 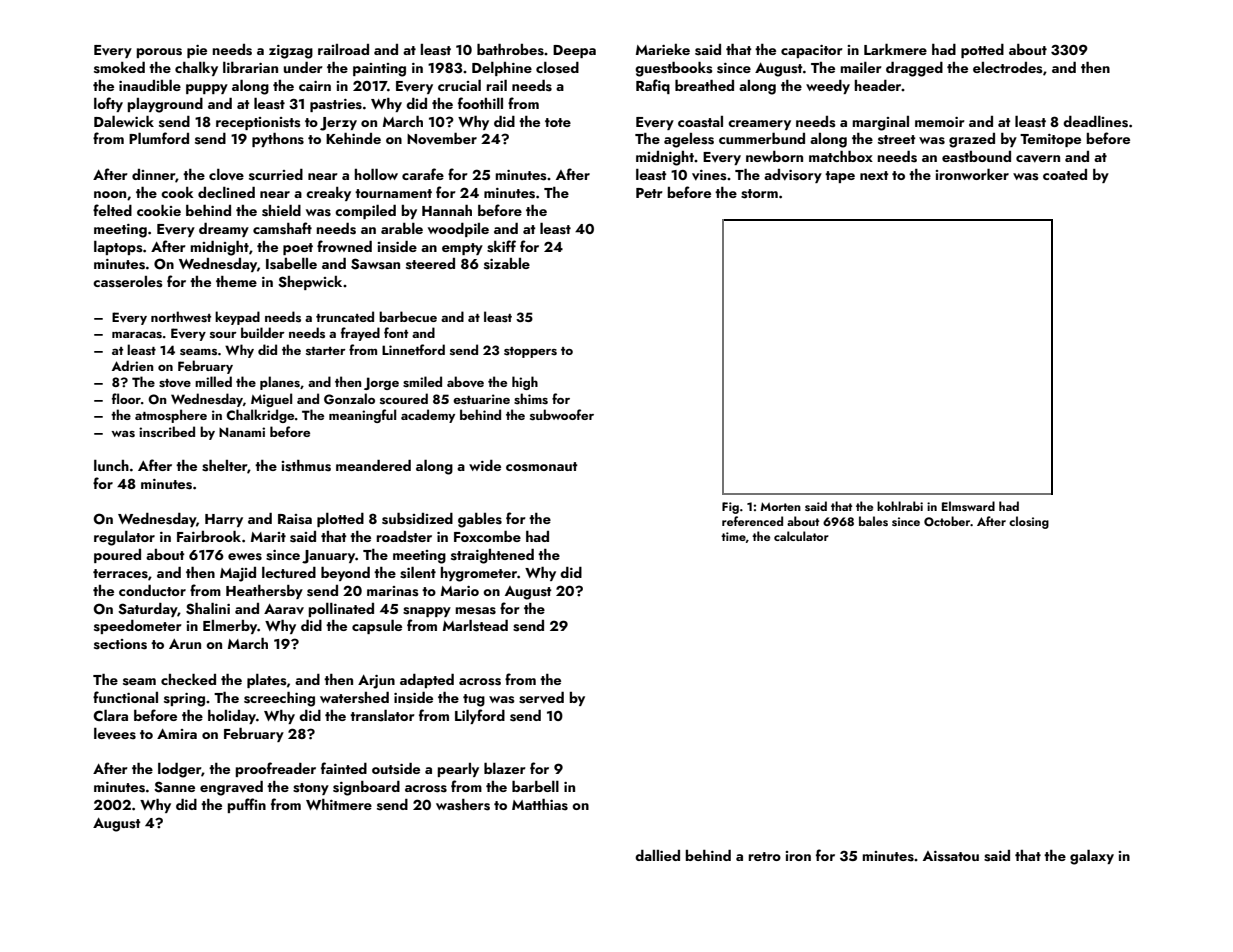 I want to click on zigzag, so click(x=291, y=52).
